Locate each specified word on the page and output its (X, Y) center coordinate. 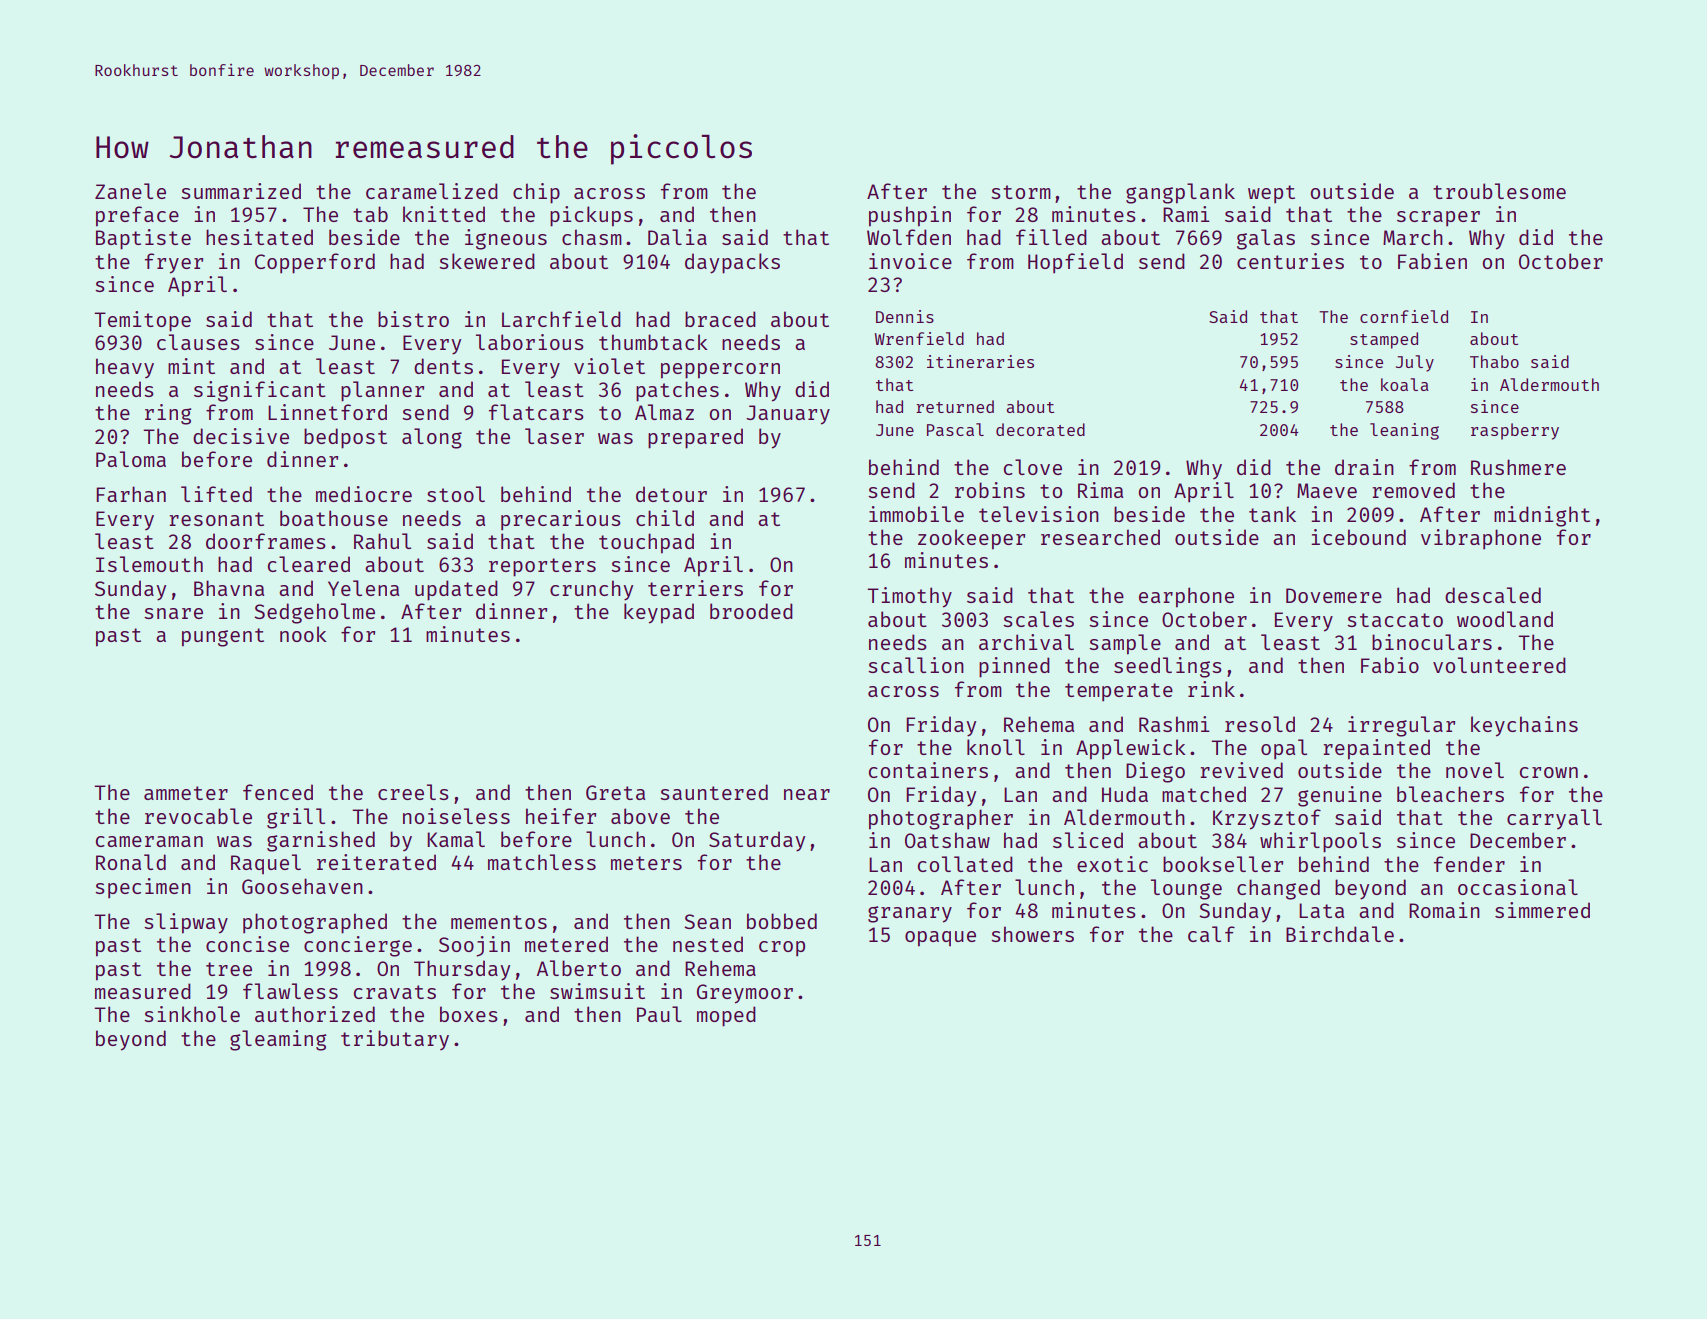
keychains (1524, 726)
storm (1021, 192)
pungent (223, 637)
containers (928, 770)
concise (247, 944)
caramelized (432, 191)
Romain (1444, 910)
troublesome (1499, 191)
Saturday (757, 841)
